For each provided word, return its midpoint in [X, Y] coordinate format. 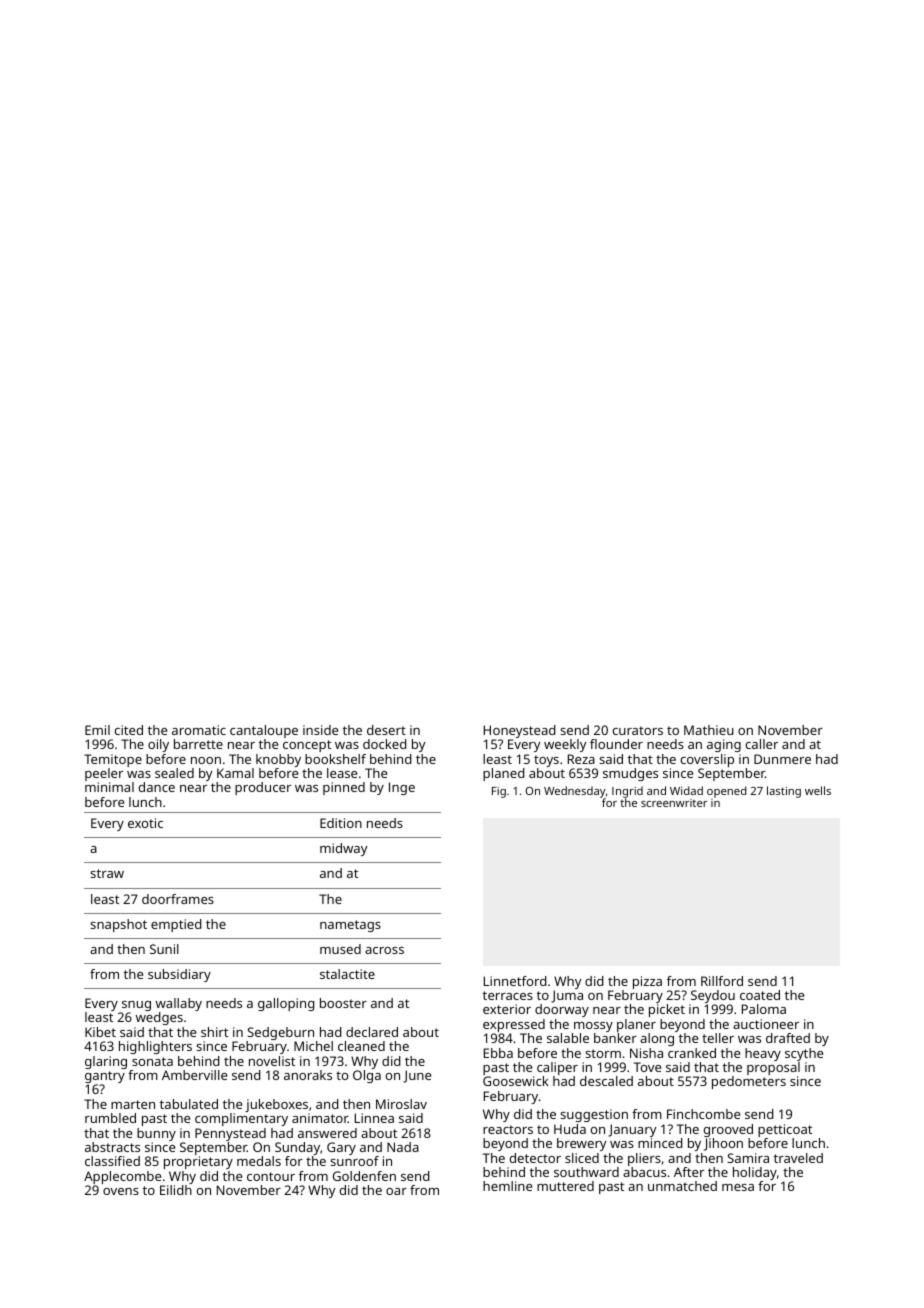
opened [727, 792]
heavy [763, 1054]
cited [129, 730]
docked [385, 744]
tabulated [189, 1104]
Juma [567, 996]
